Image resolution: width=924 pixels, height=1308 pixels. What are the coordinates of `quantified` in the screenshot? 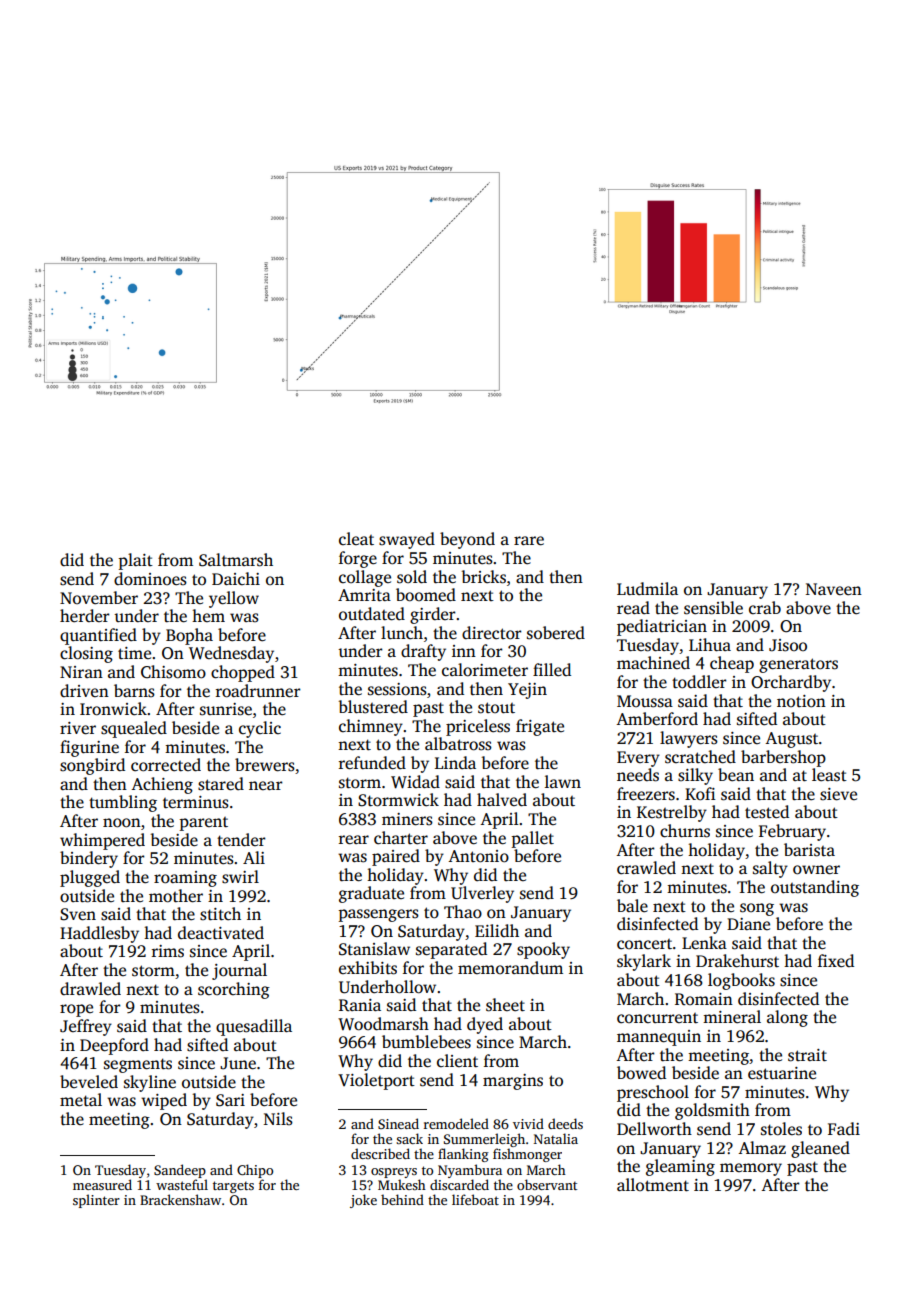 It's located at (98, 636).
